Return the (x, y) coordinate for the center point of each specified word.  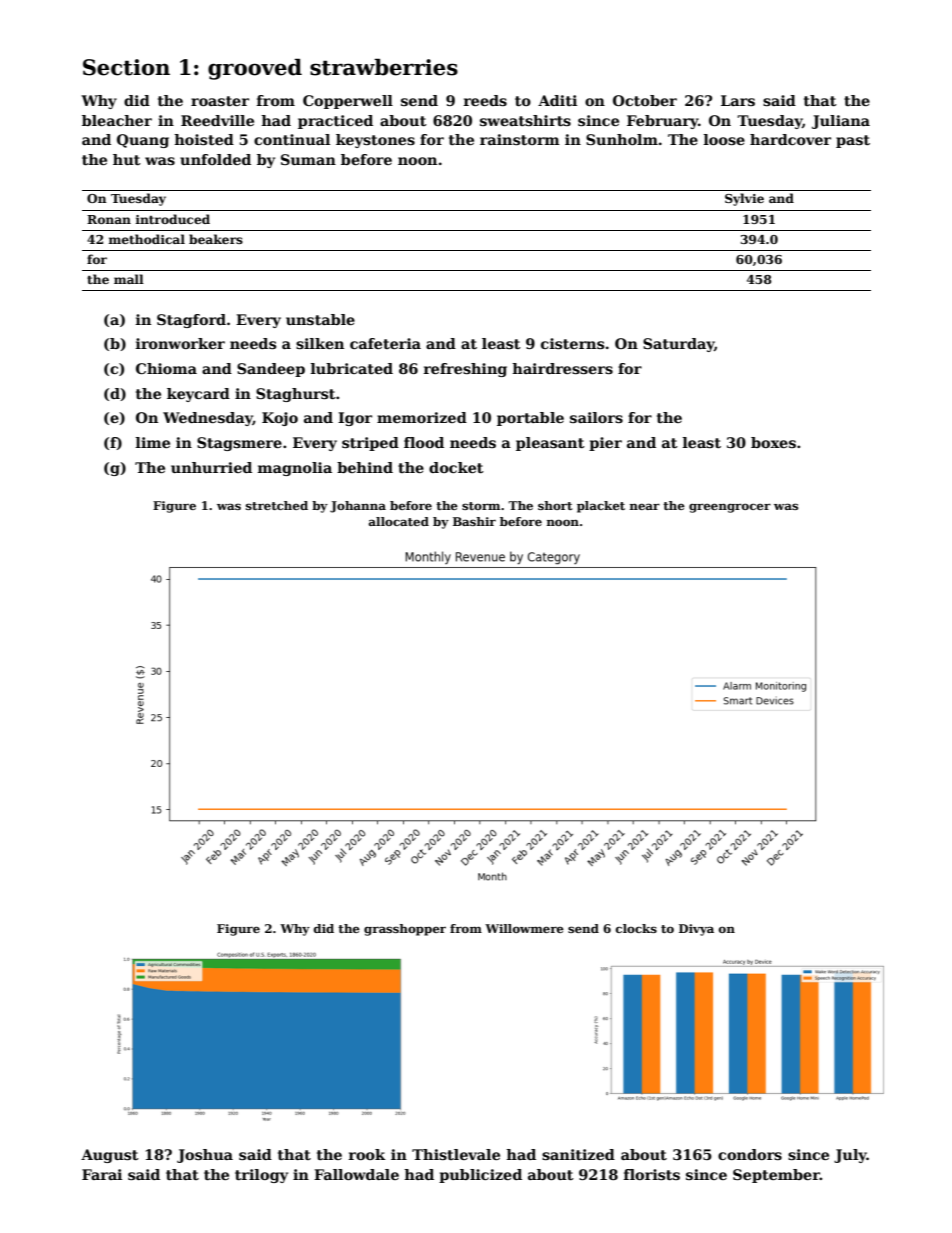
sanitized (578, 1154)
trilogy (261, 1176)
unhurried (211, 467)
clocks (636, 928)
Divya (696, 930)
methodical (147, 239)
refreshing (465, 370)
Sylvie (744, 199)
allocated (399, 521)
